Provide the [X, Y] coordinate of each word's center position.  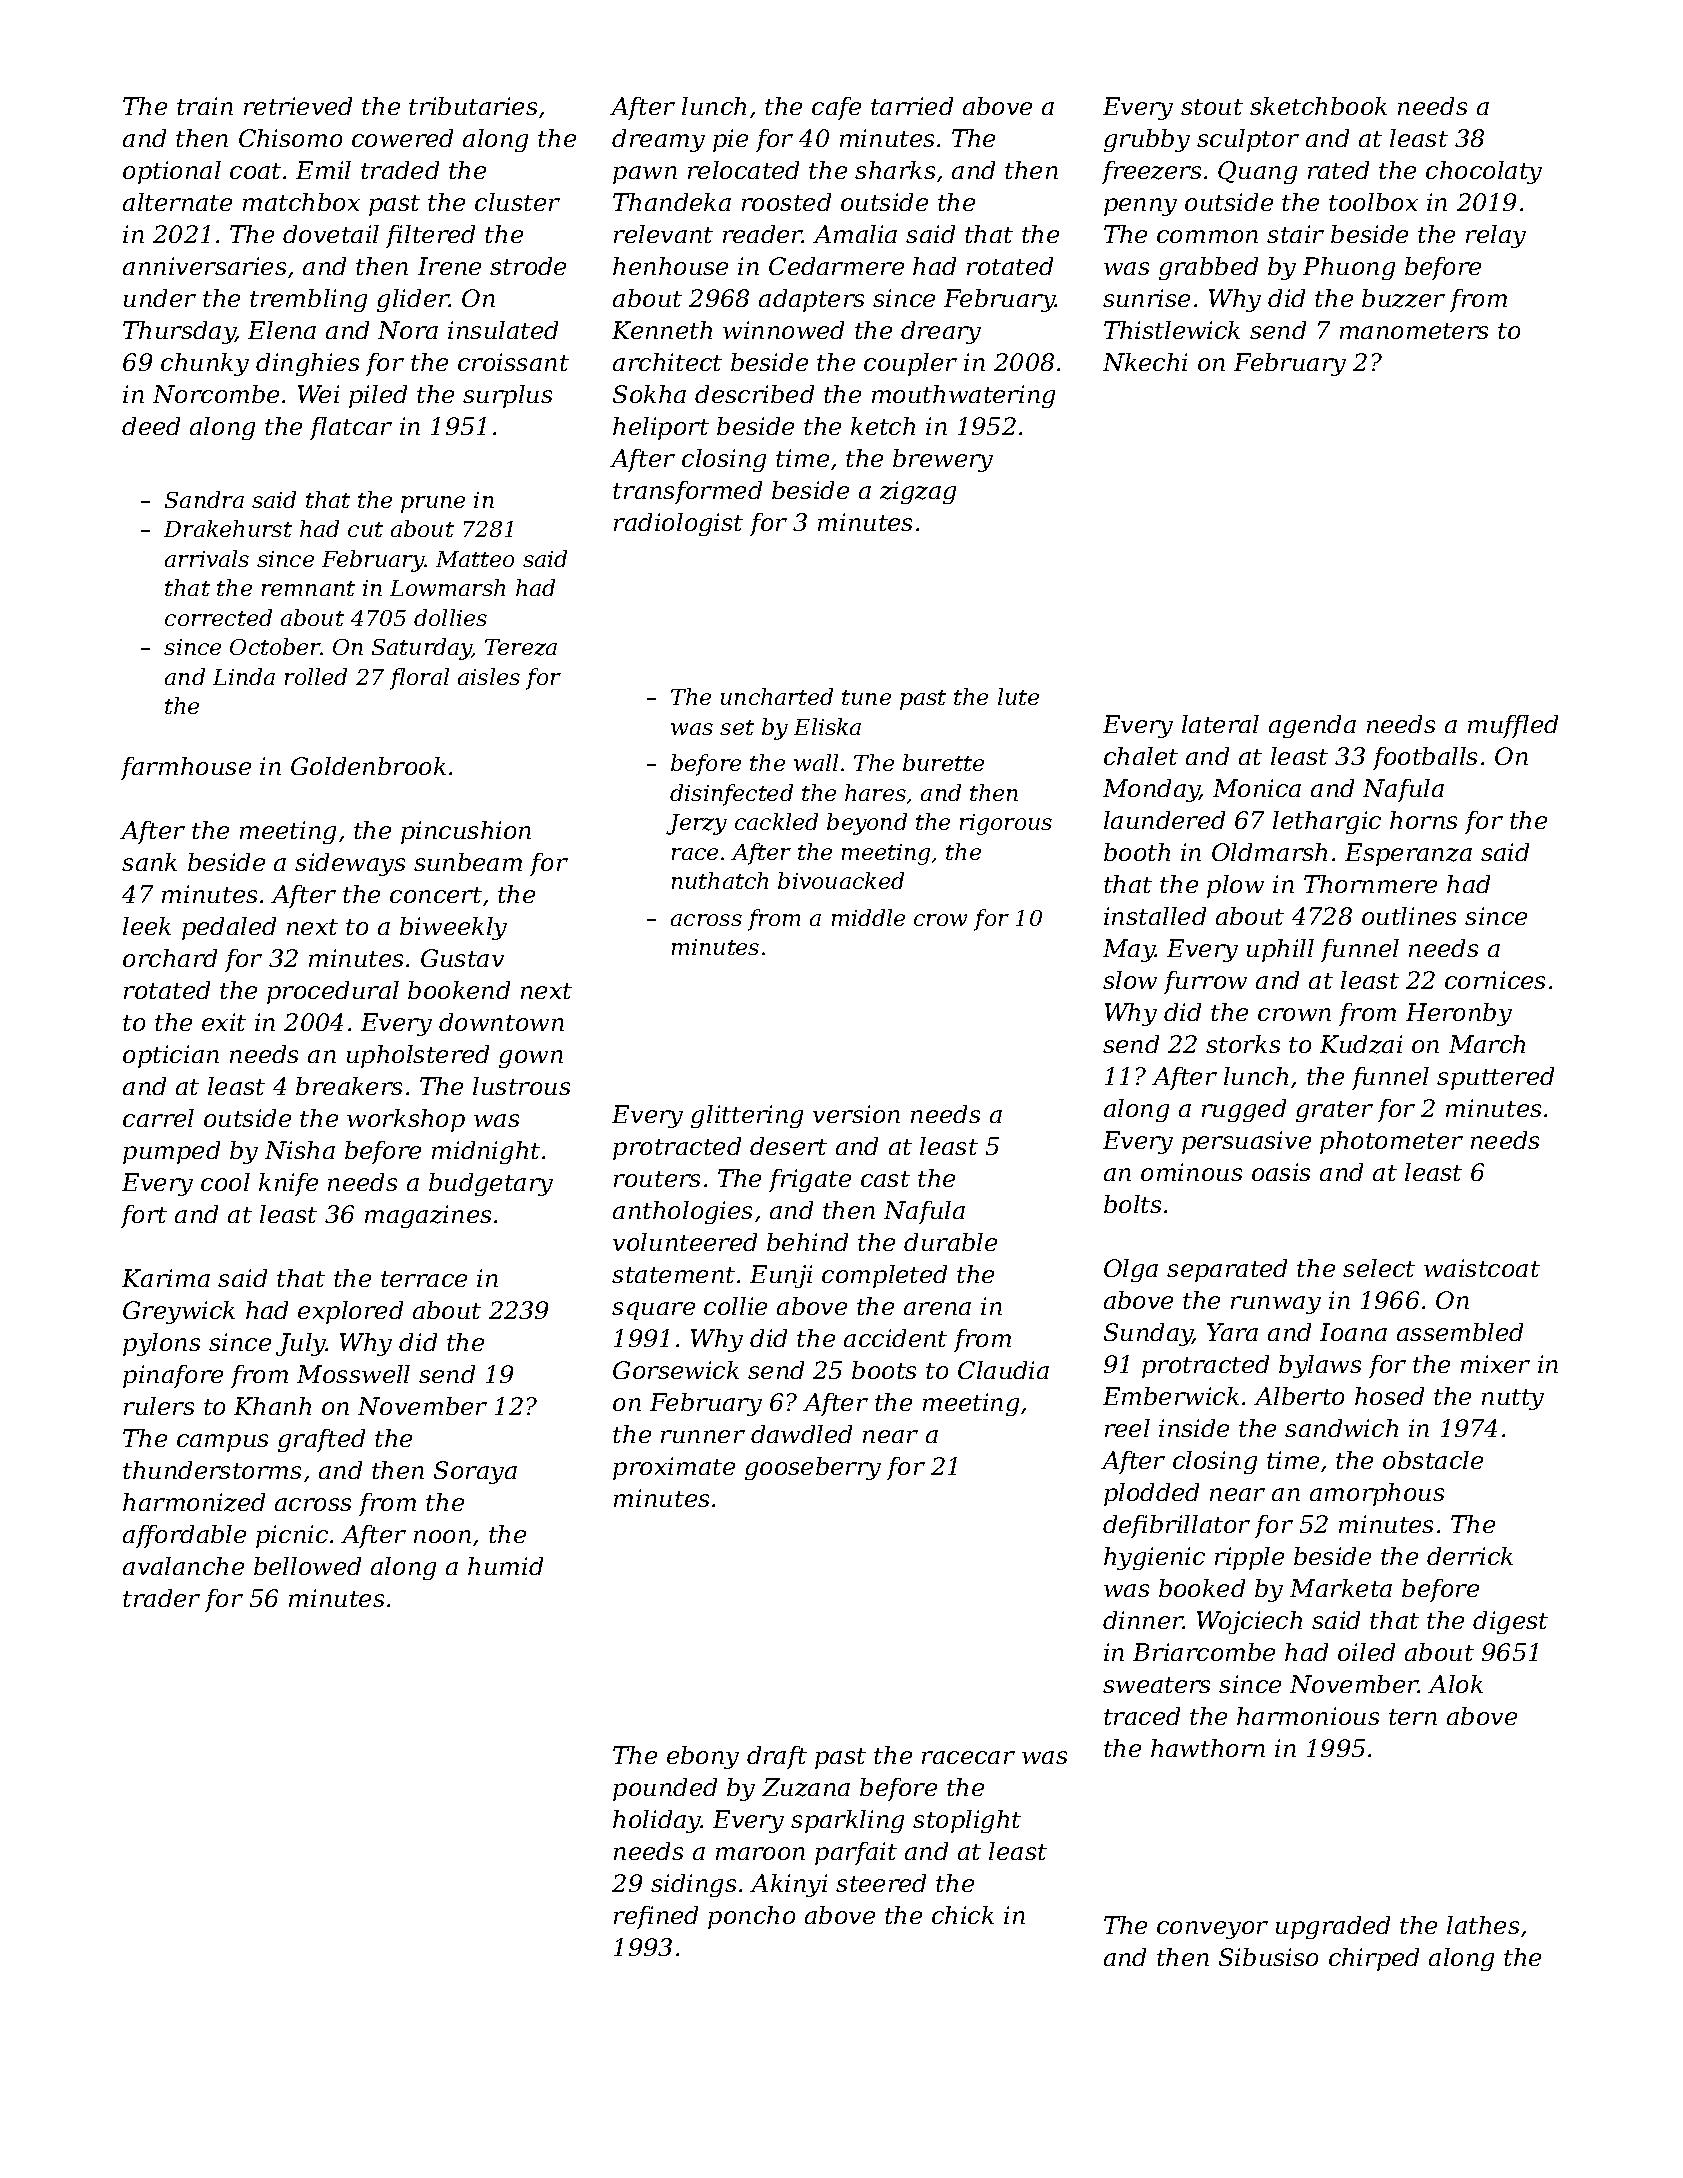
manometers [1414, 331]
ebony [703, 1757]
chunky [205, 364]
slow [1130, 980]
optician [171, 1056]
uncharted [777, 696]
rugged [1244, 1110]
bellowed [307, 1566]
